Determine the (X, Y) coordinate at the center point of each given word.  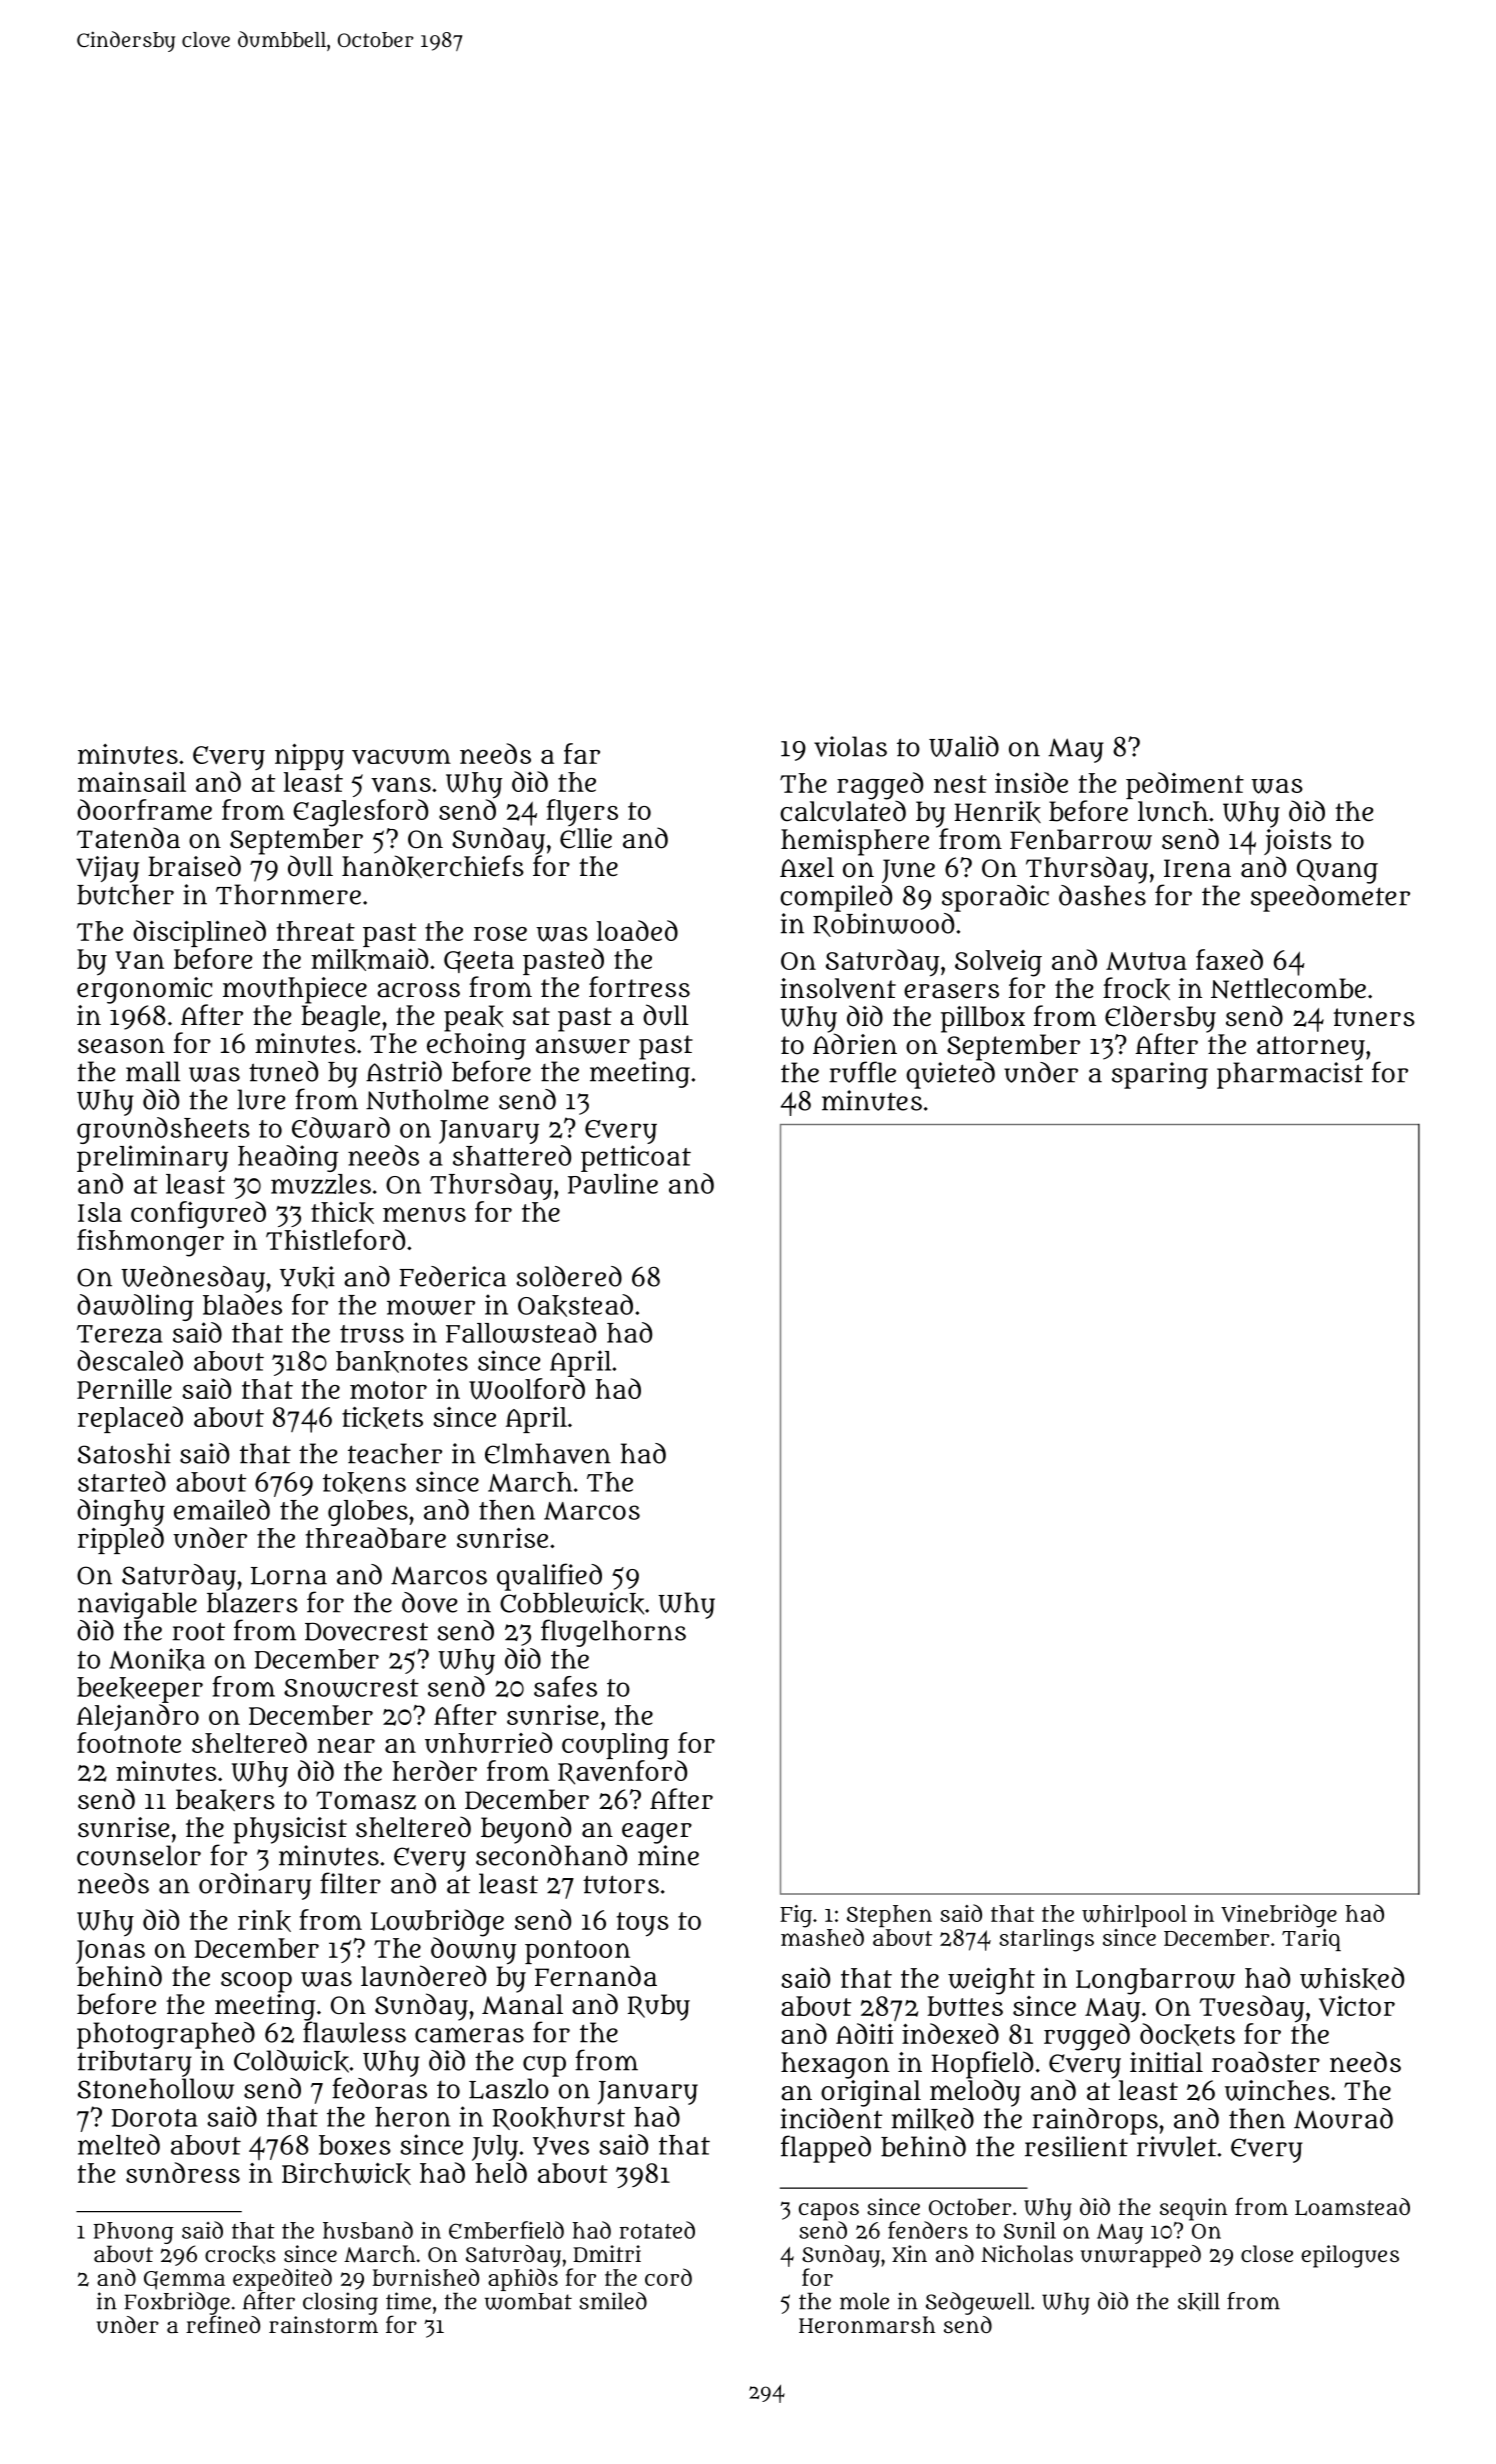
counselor (139, 1855)
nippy (309, 757)
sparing (1160, 1075)
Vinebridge (1279, 1916)
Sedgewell (978, 2303)
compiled (836, 898)
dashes (1102, 895)
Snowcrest (351, 1688)
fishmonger (150, 1243)
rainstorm (323, 2324)
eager (657, 1833)
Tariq (1311, 1940)
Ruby (659, 2007)
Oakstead (575, 1305)
